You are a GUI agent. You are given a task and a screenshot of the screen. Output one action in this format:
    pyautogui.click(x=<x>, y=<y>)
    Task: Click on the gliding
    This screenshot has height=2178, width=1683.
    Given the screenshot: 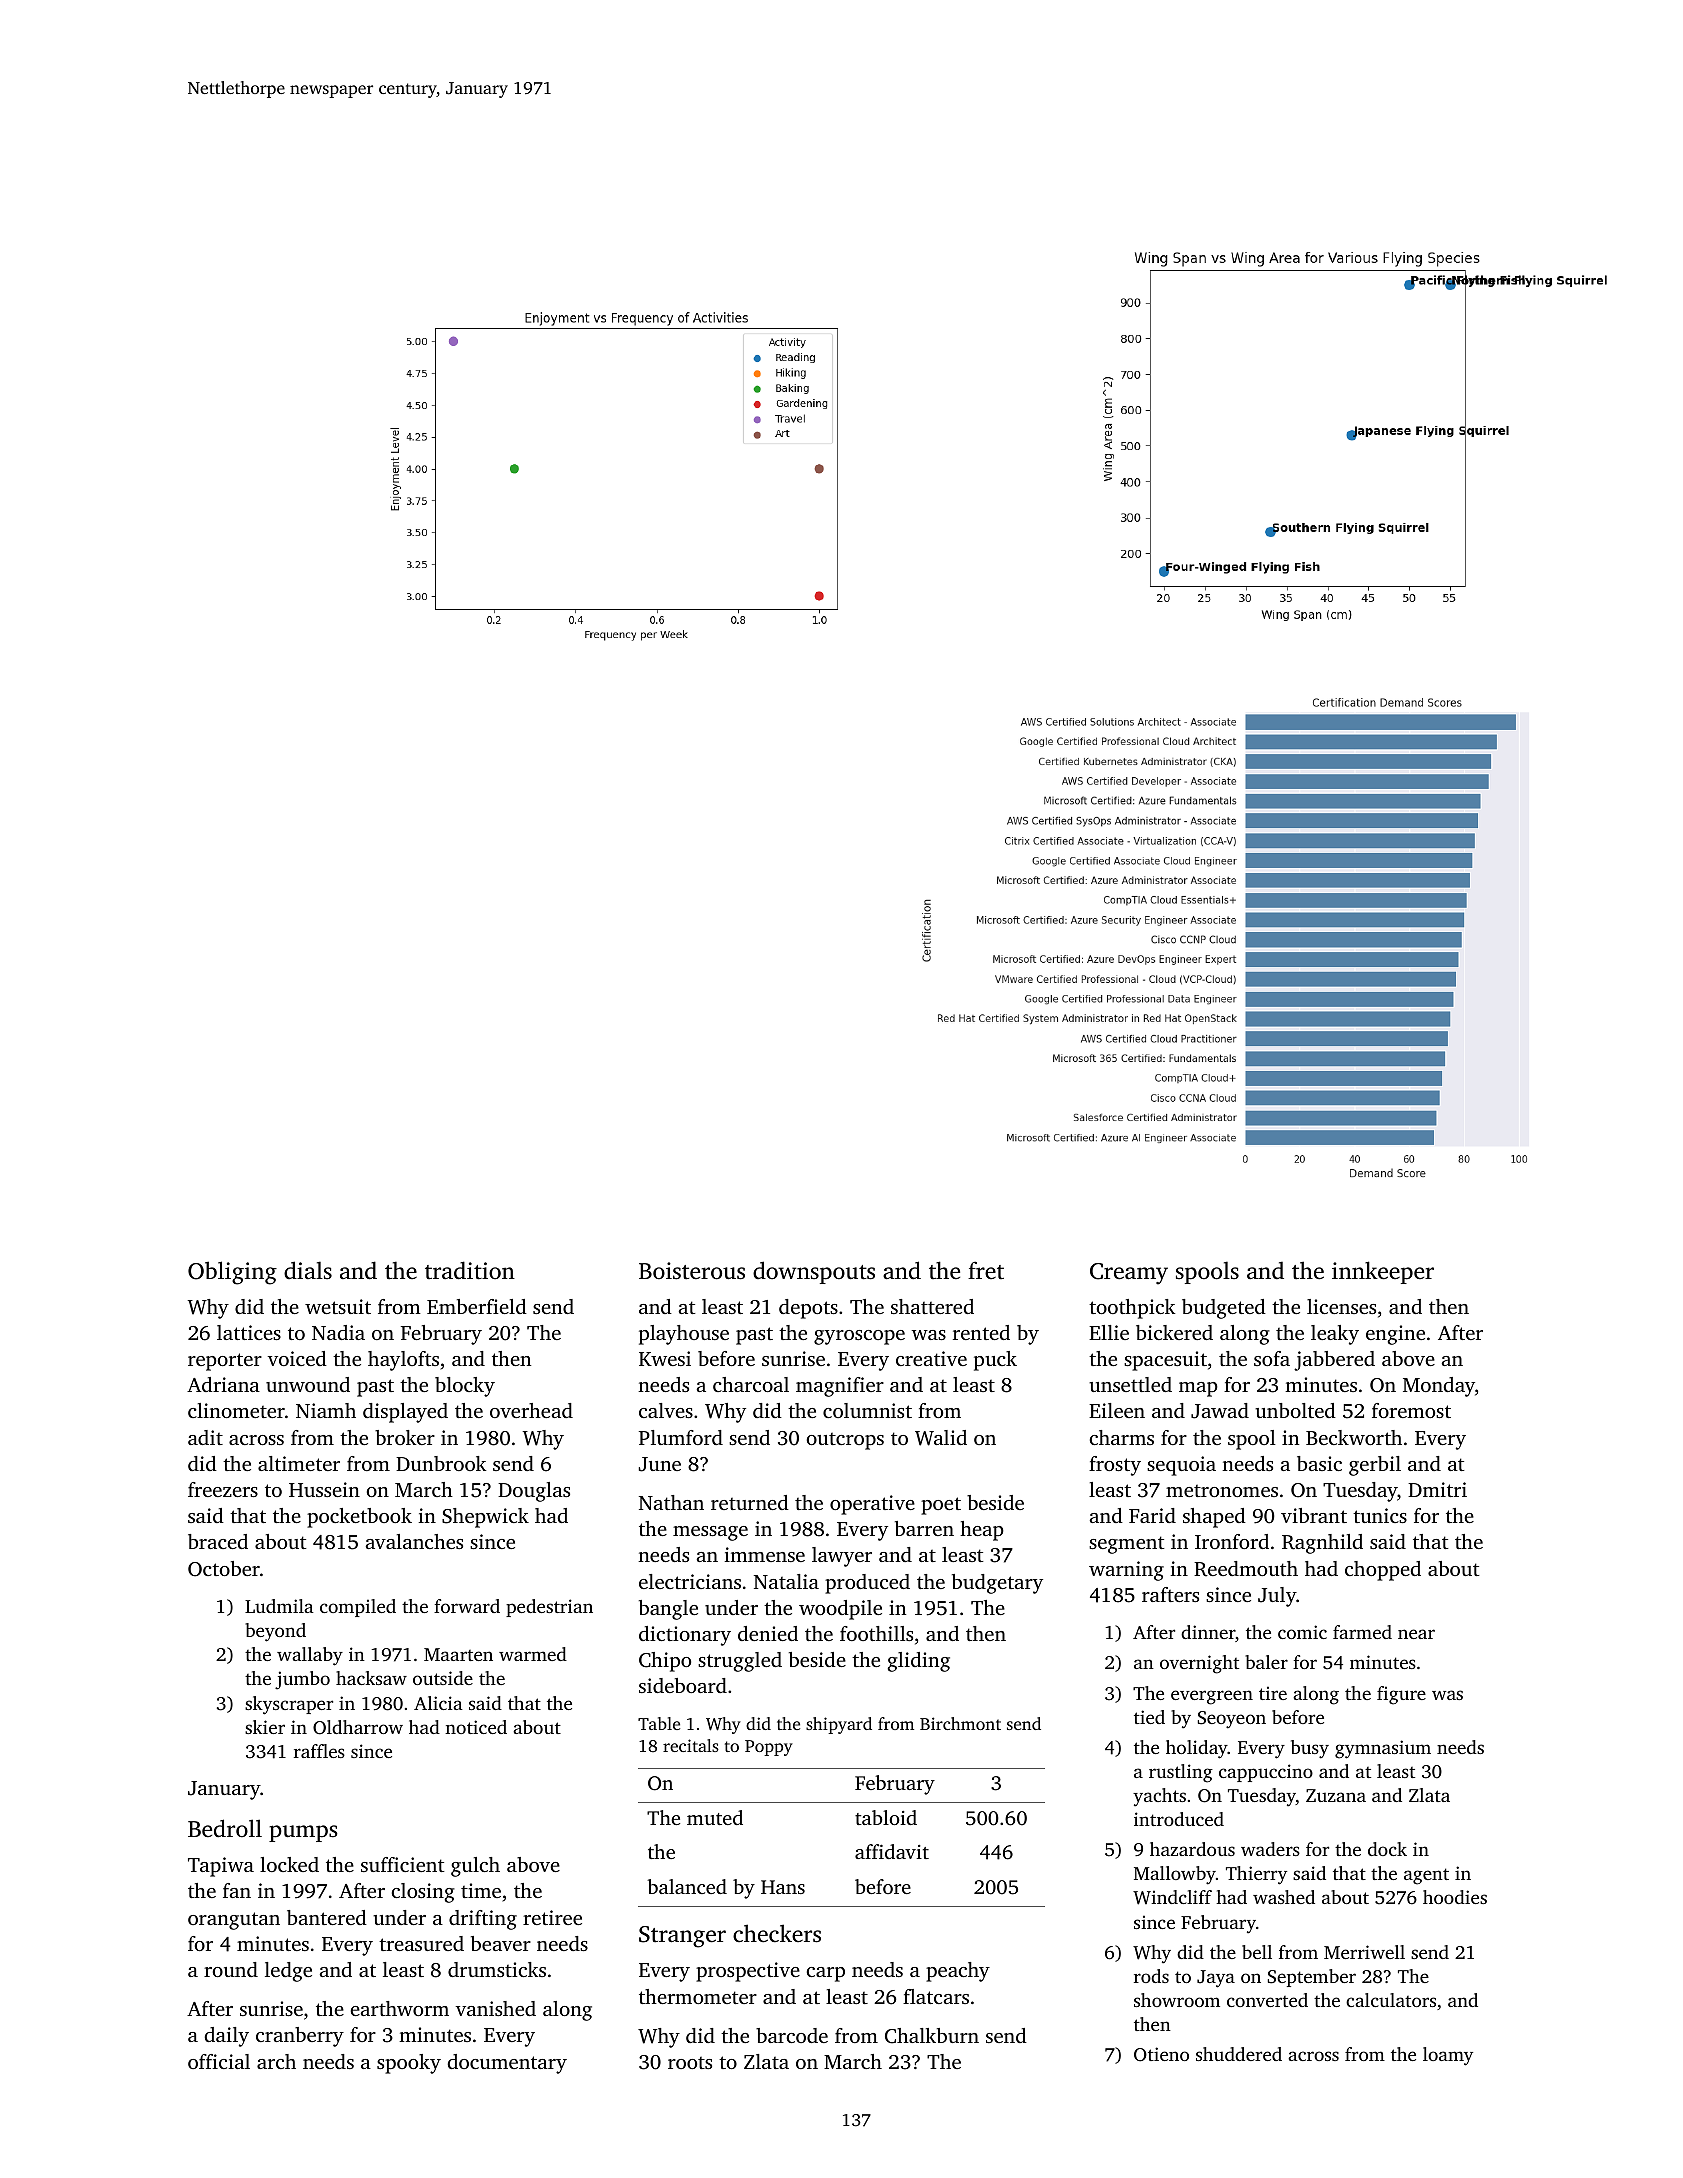 What is the action you would take?
    pyautogui.click(x=919, y=1662)
